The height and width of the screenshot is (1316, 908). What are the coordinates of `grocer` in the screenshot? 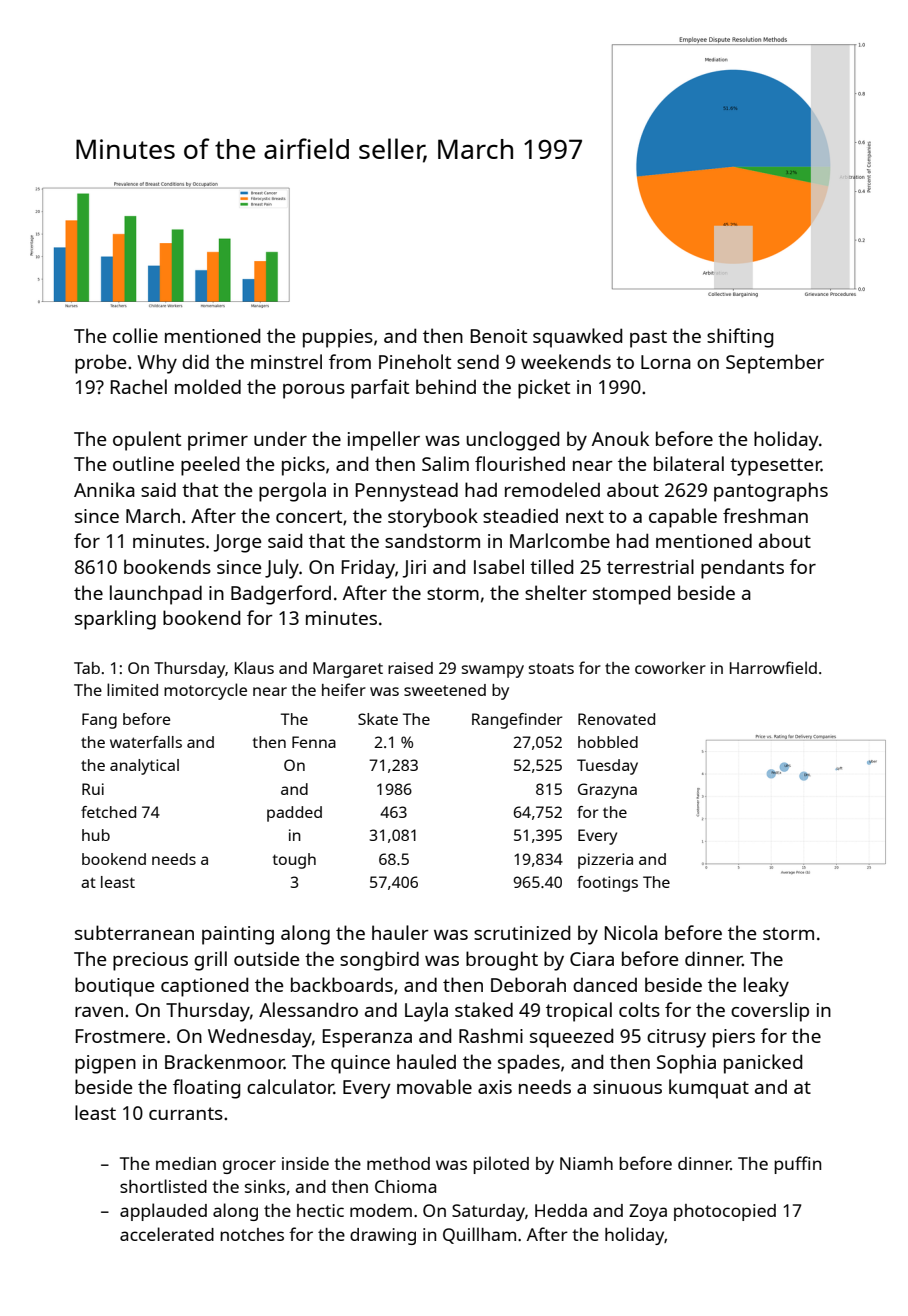 It's located at (249, 1167).
